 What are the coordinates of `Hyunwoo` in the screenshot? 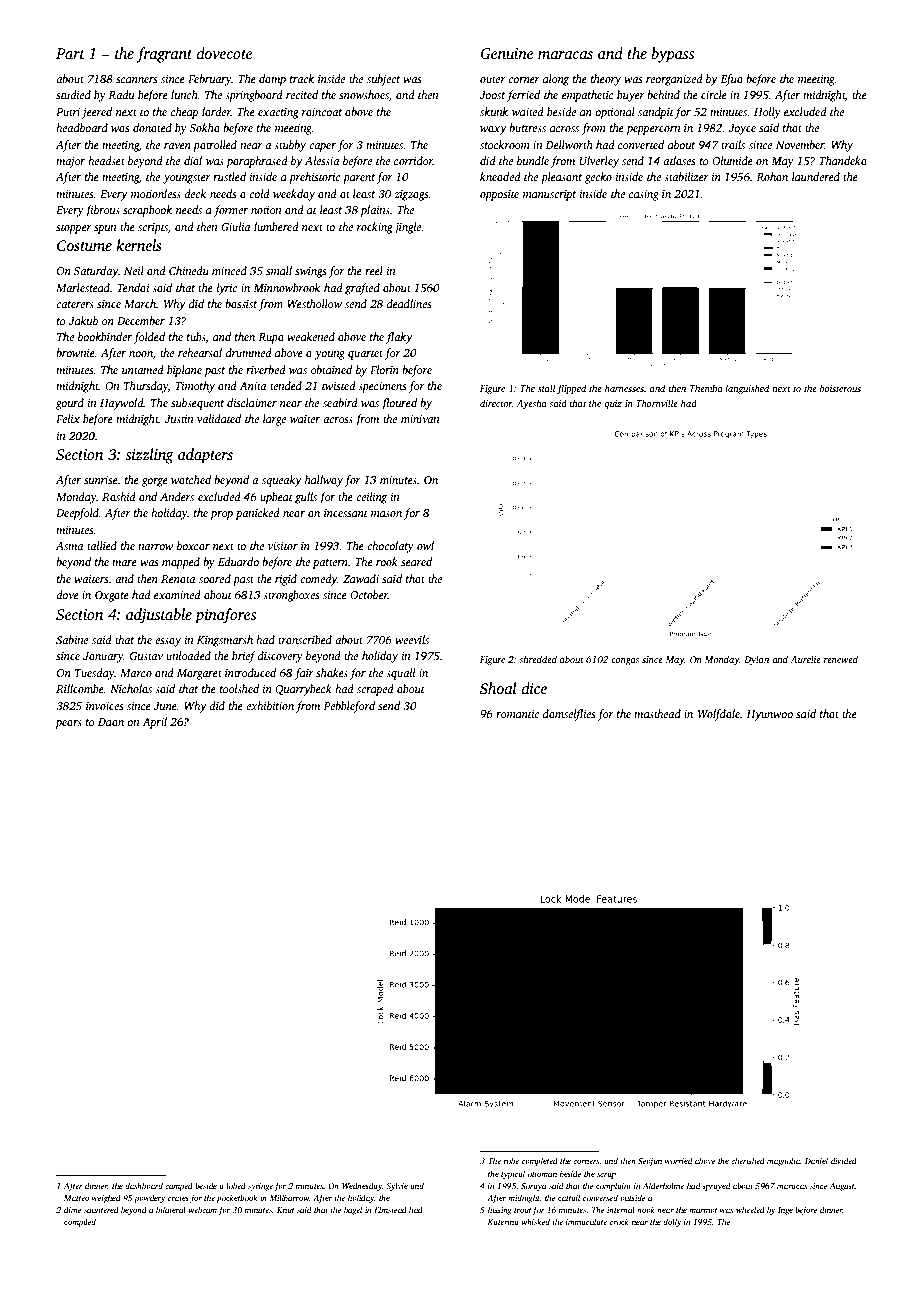 It's located at (769, 715).
